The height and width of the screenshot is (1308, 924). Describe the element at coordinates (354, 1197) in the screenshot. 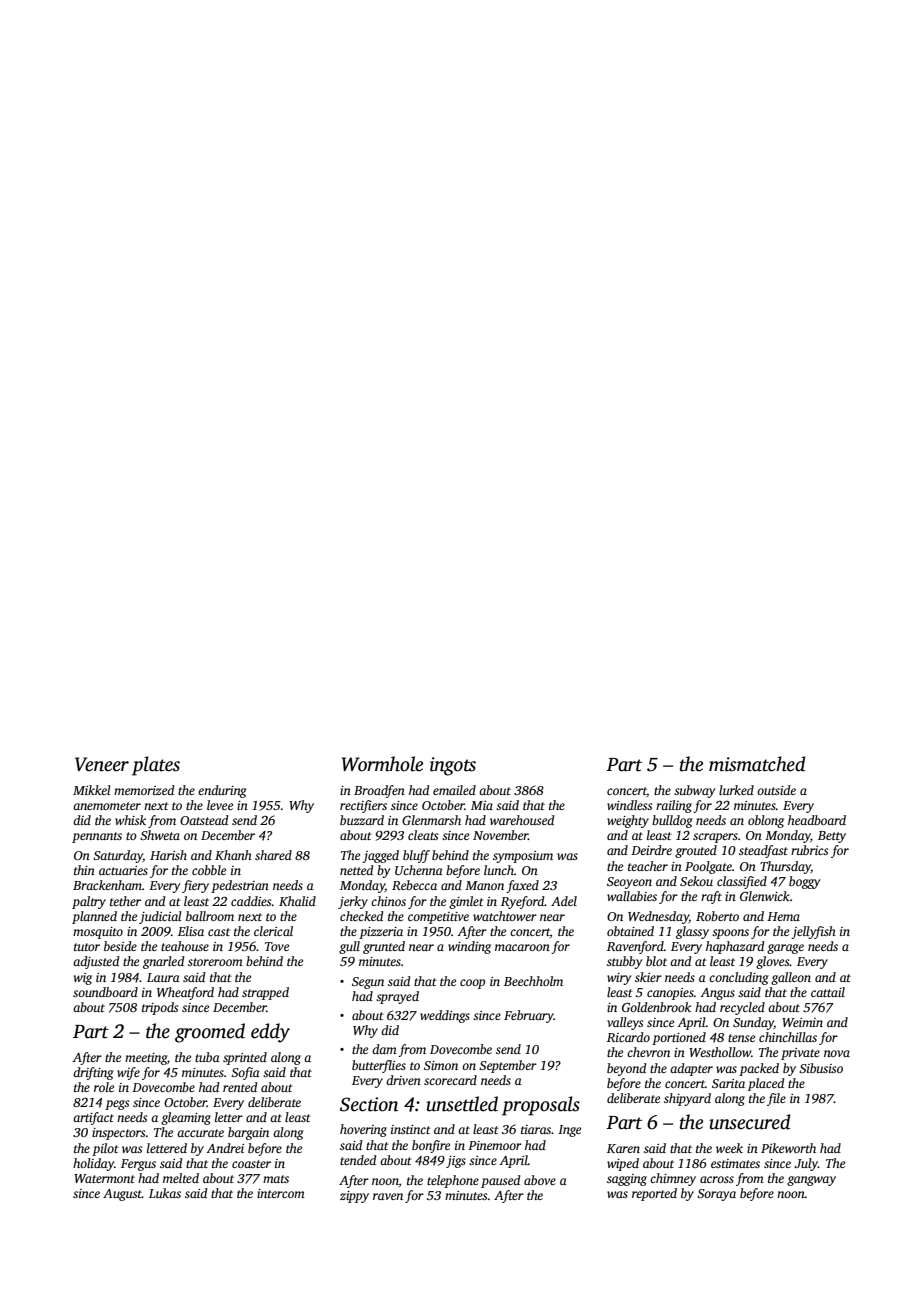

I see `zippy` at that location.
